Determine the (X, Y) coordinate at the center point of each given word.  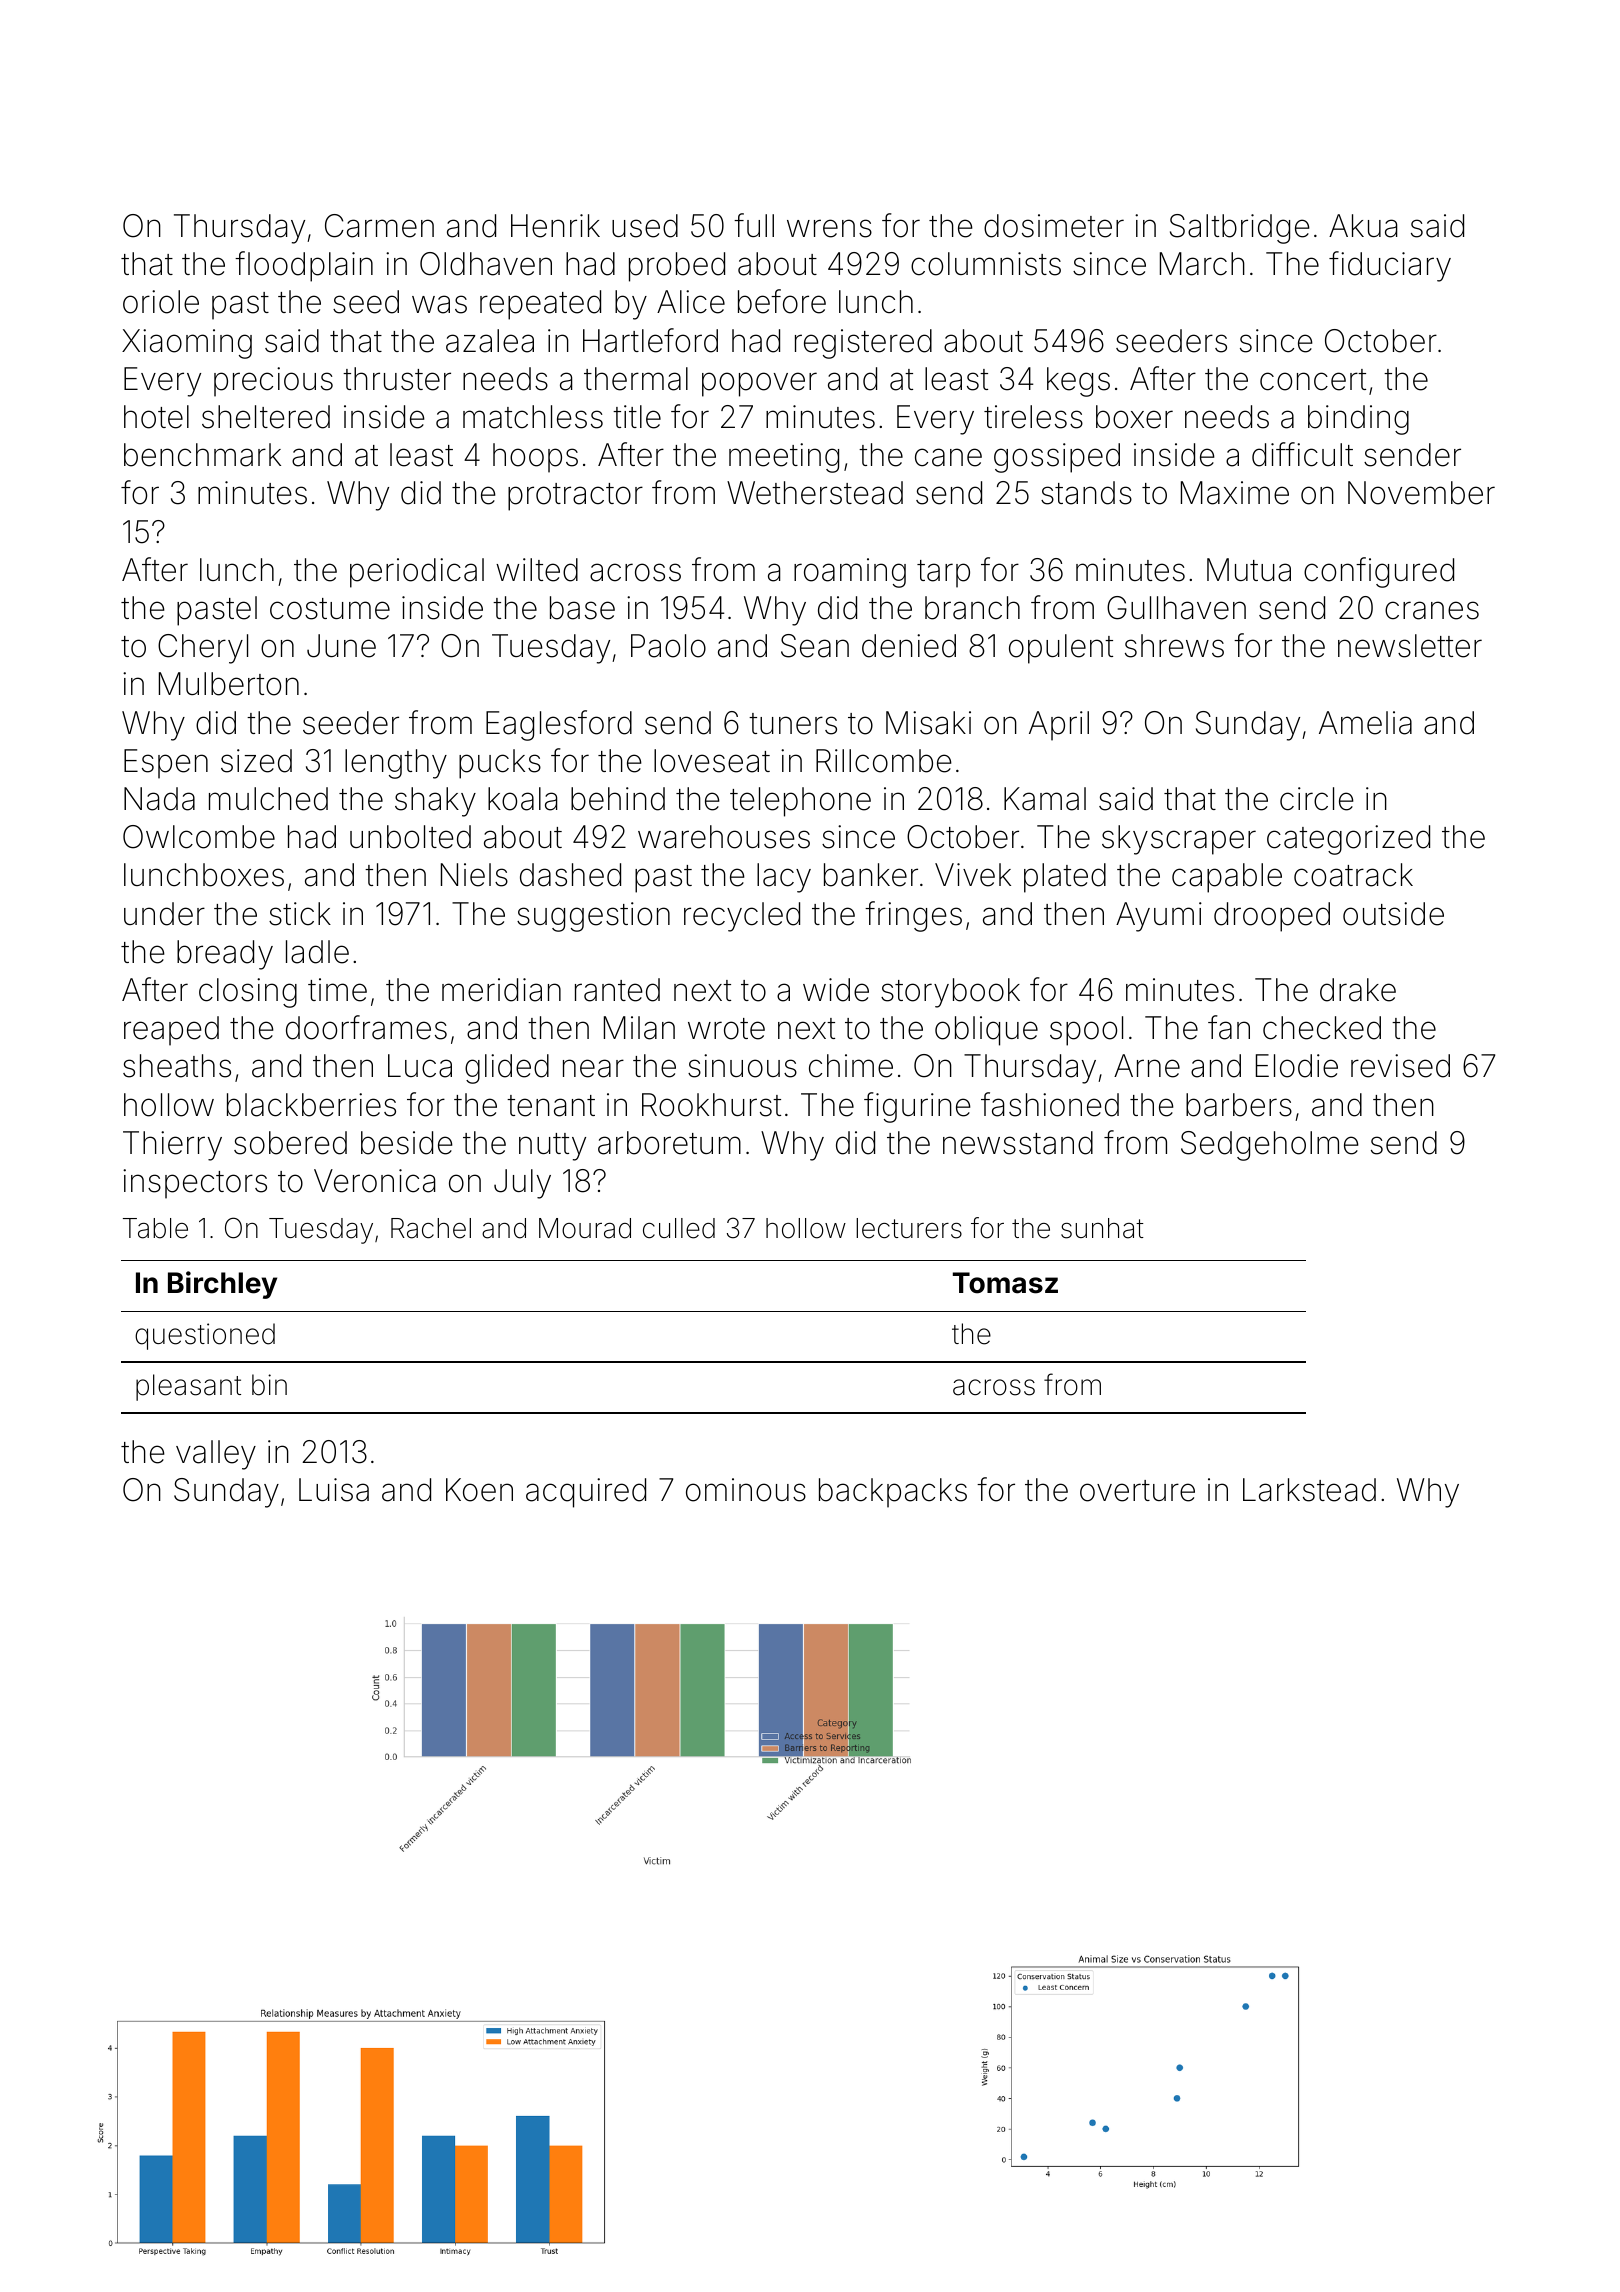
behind (618, 799)
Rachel (431, 1228)
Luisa (334, 1490)
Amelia (1365, 723)
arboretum (669, 1143)
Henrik (555, 226)
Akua (1363, 226)
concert (1313, 380)
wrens (829, 228)
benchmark (202, 455)
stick (300, 914)
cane (948, 457)
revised (1400, 1066)
